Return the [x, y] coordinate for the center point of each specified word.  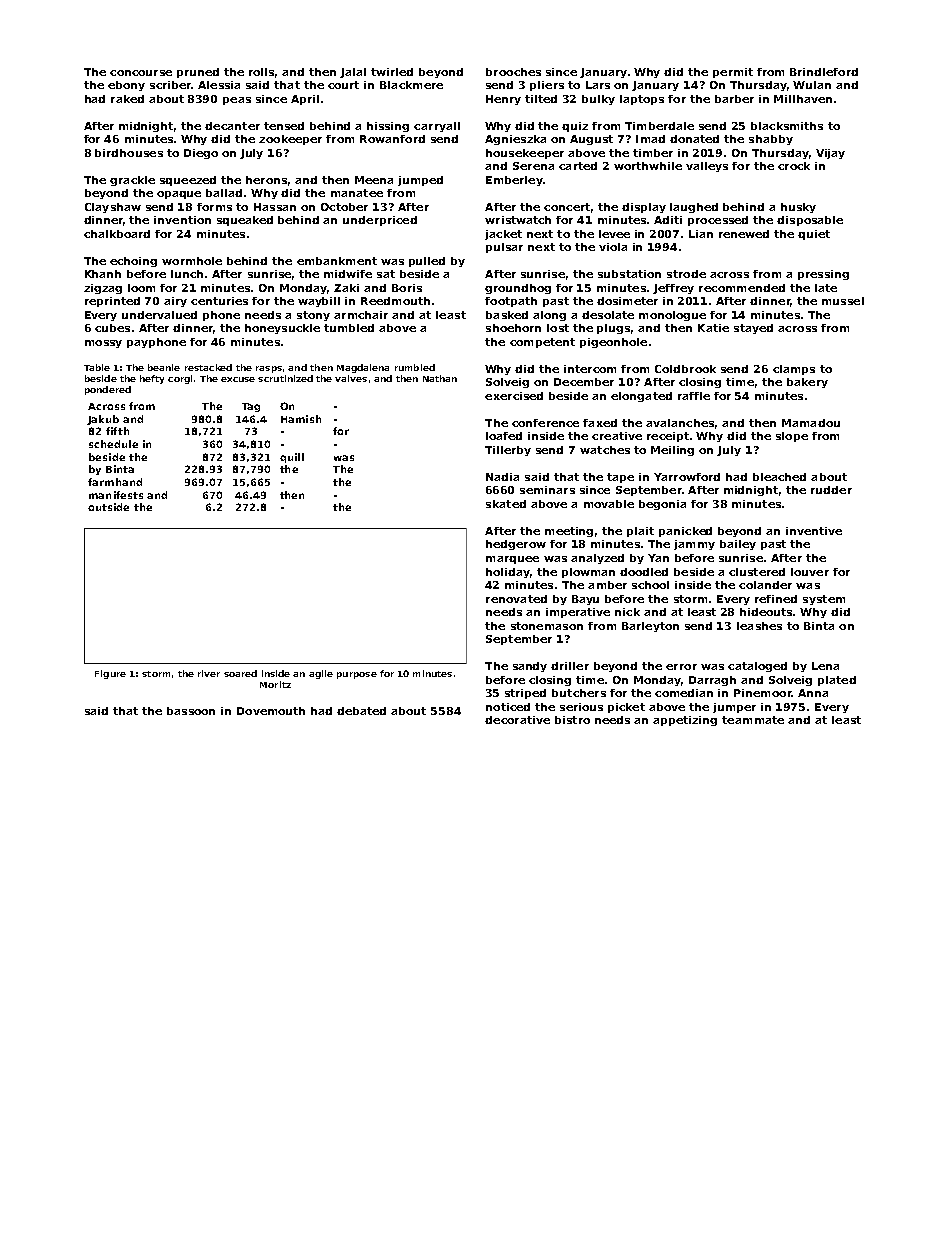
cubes [112, 328]
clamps [794, 370]
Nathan [440, 378]
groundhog [518, 289]
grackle [132, 181]
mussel [843, 301]
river [209, 673]
